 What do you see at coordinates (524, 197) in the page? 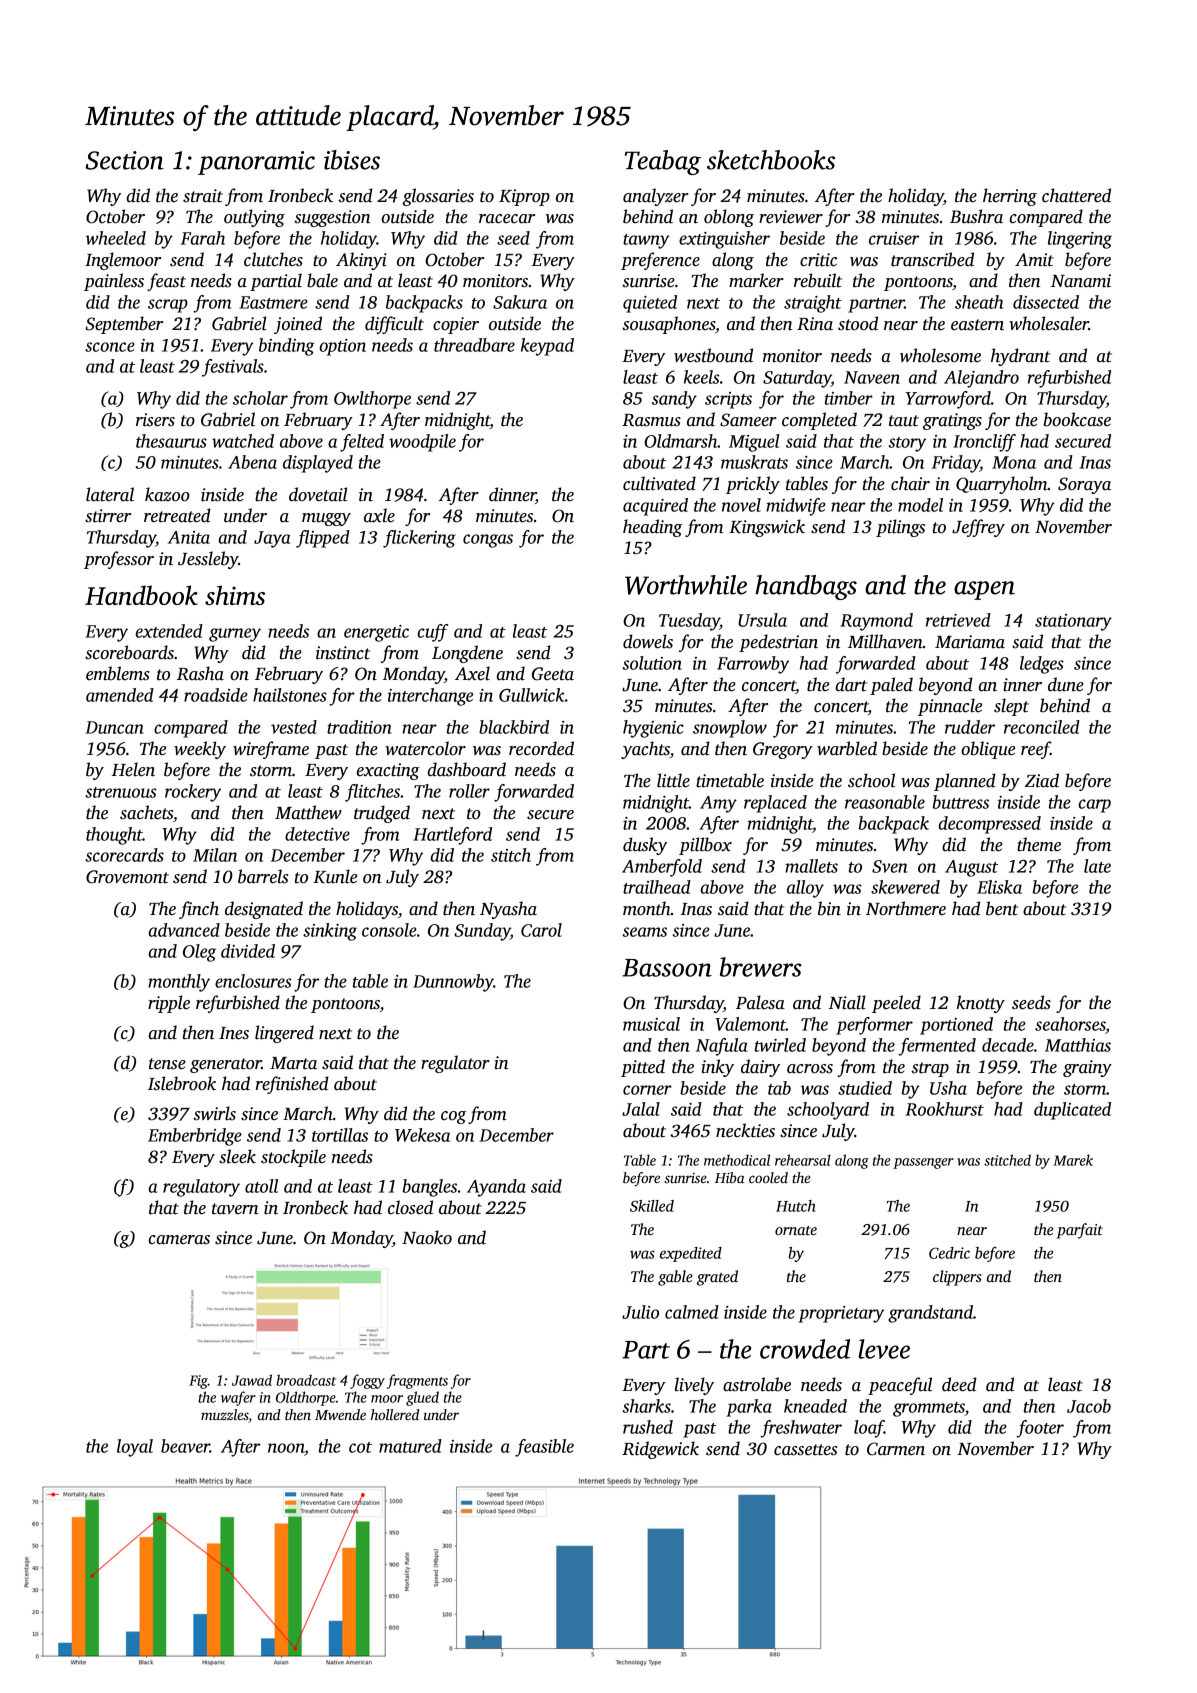
I see `Kiprop` at bounding box center [524, 197].
